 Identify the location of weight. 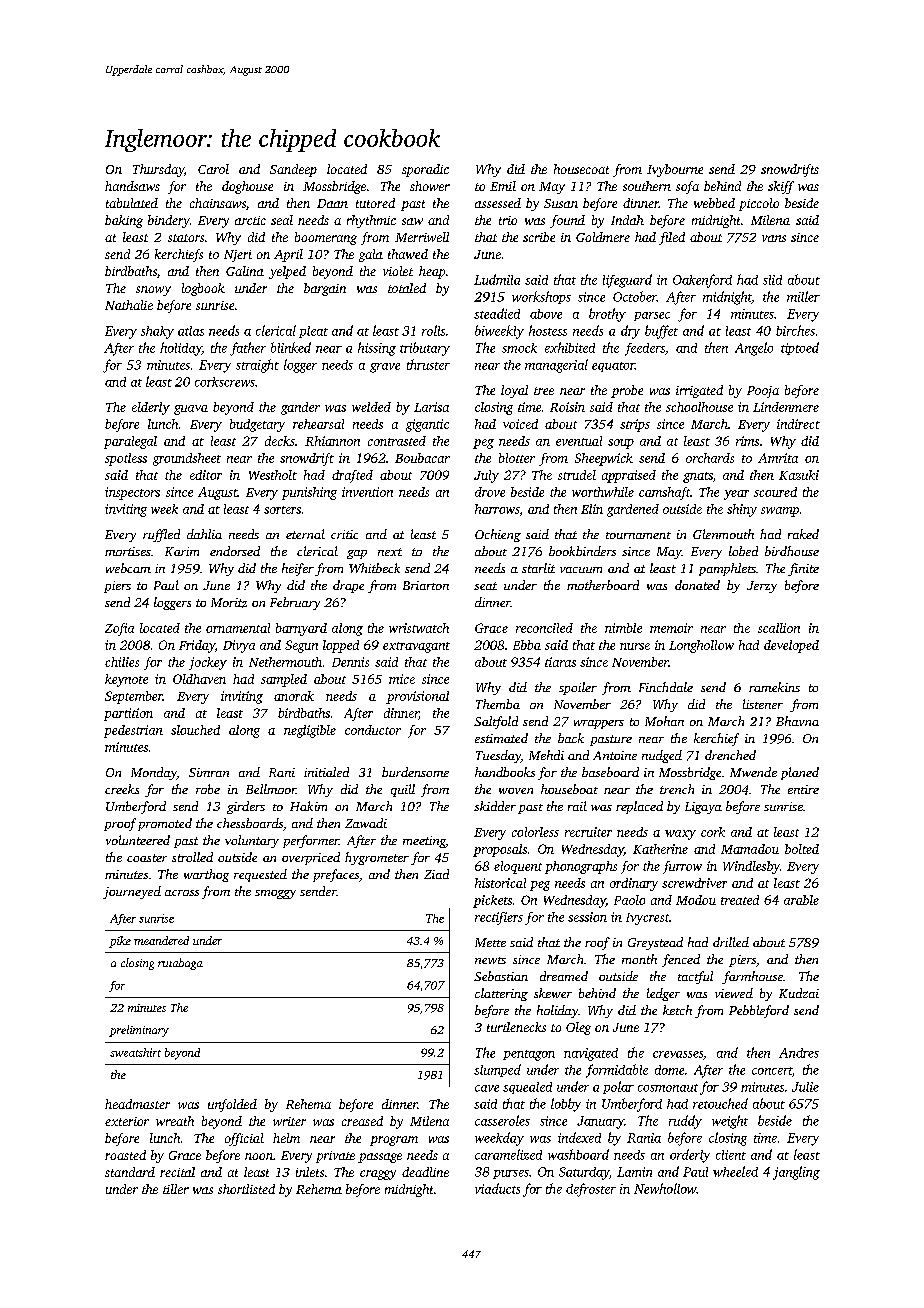
(730, 1122).
